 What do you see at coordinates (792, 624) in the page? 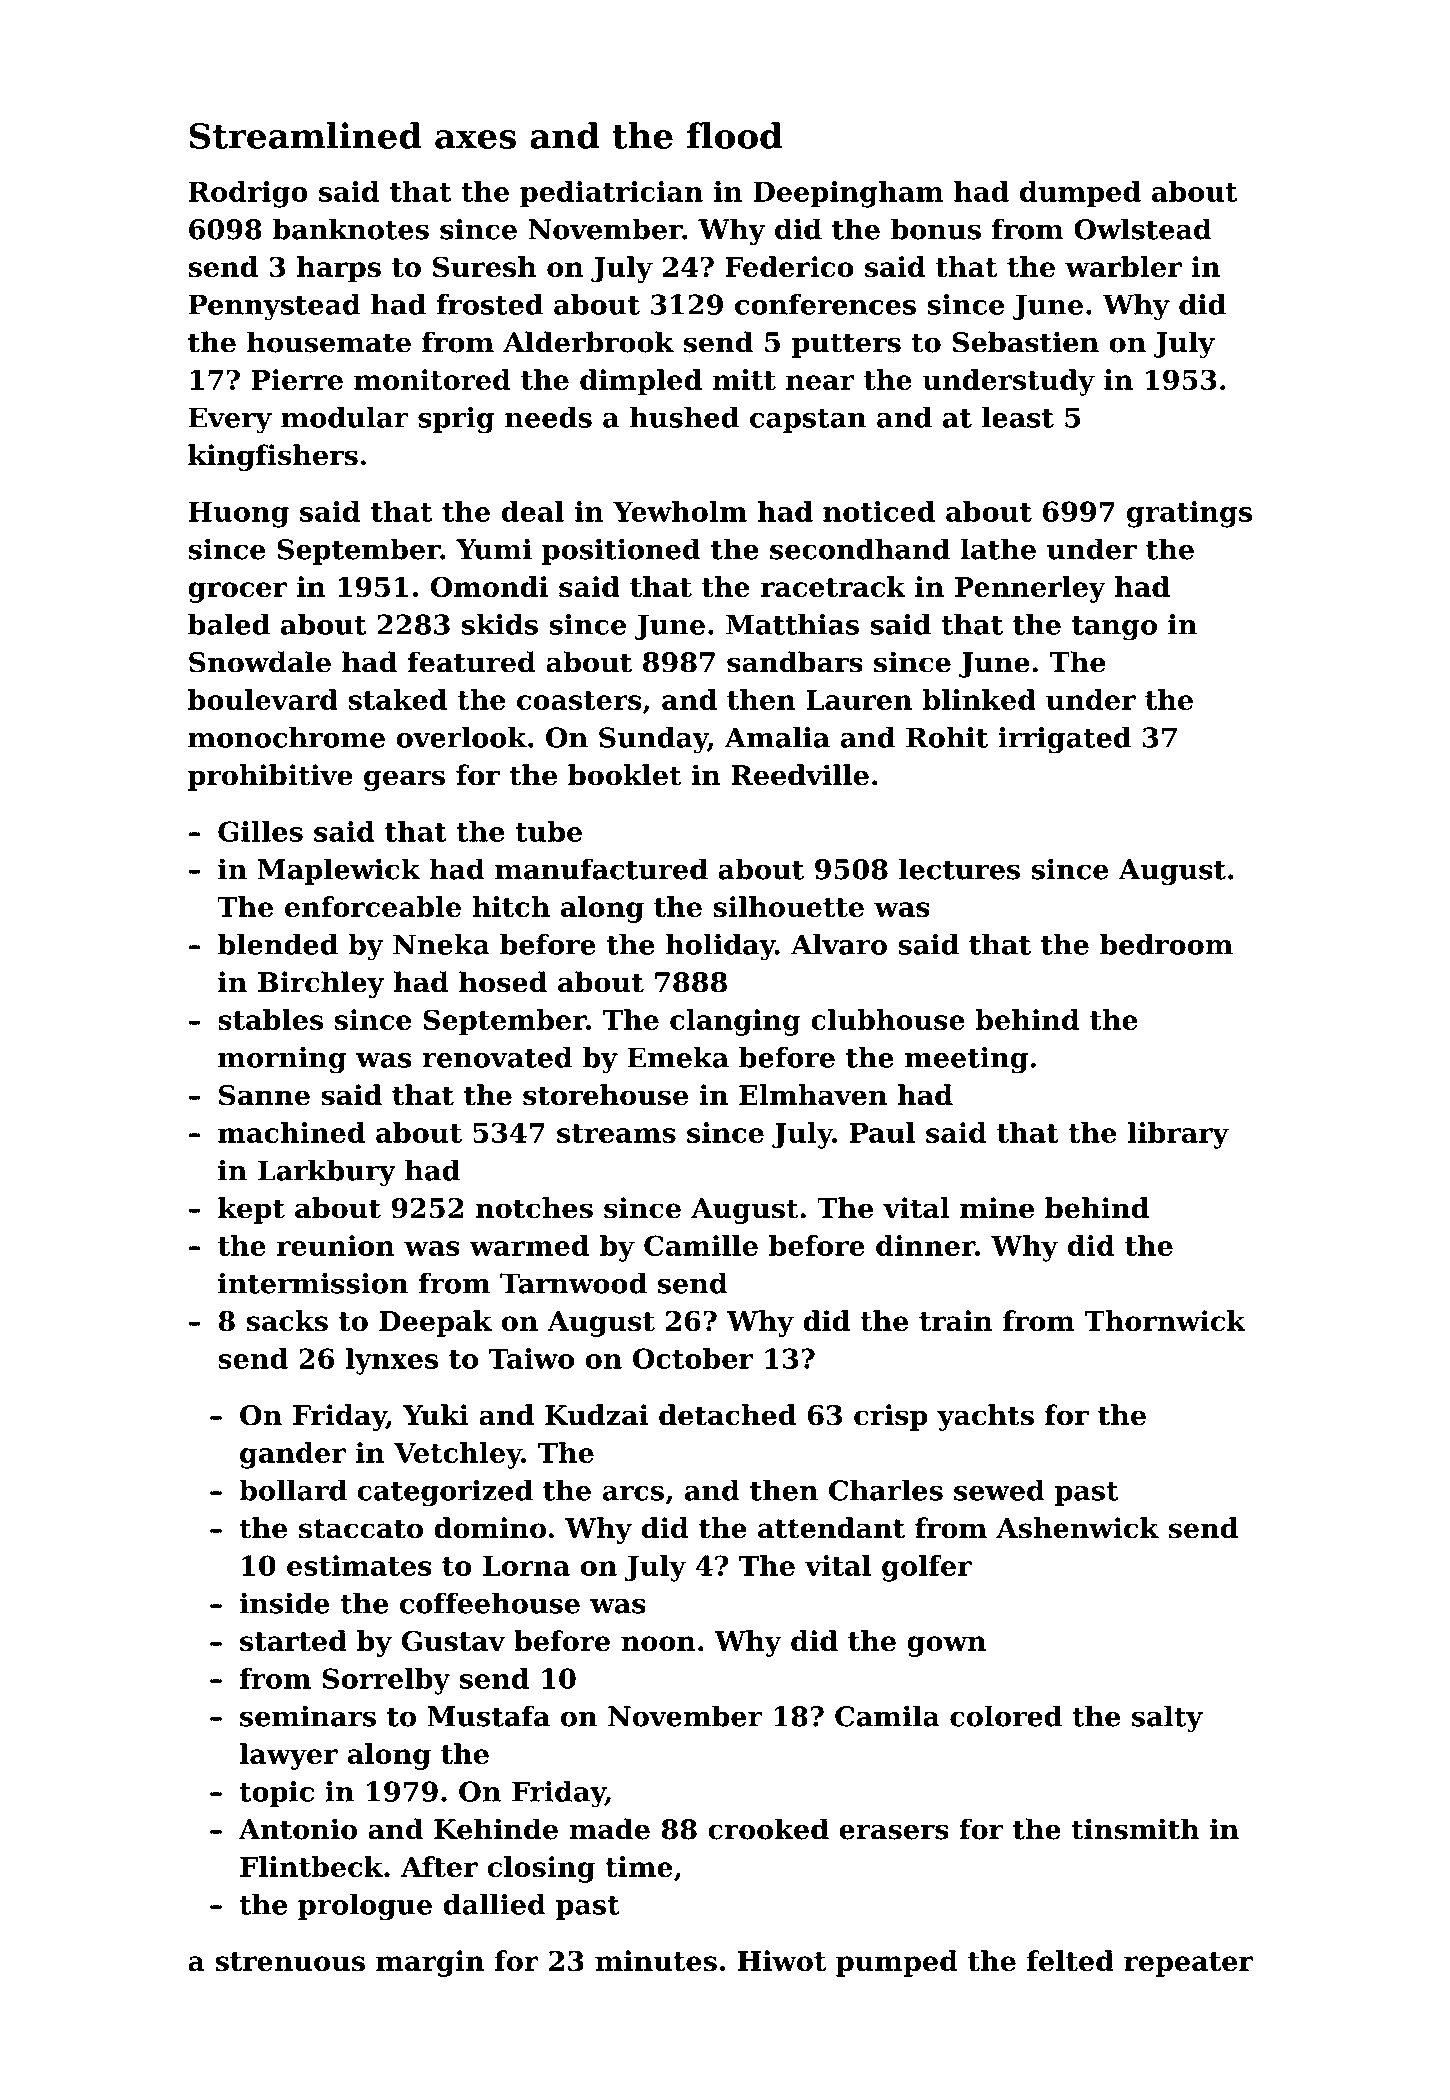
I see `Matthias` at bounding box center [792, 624].
